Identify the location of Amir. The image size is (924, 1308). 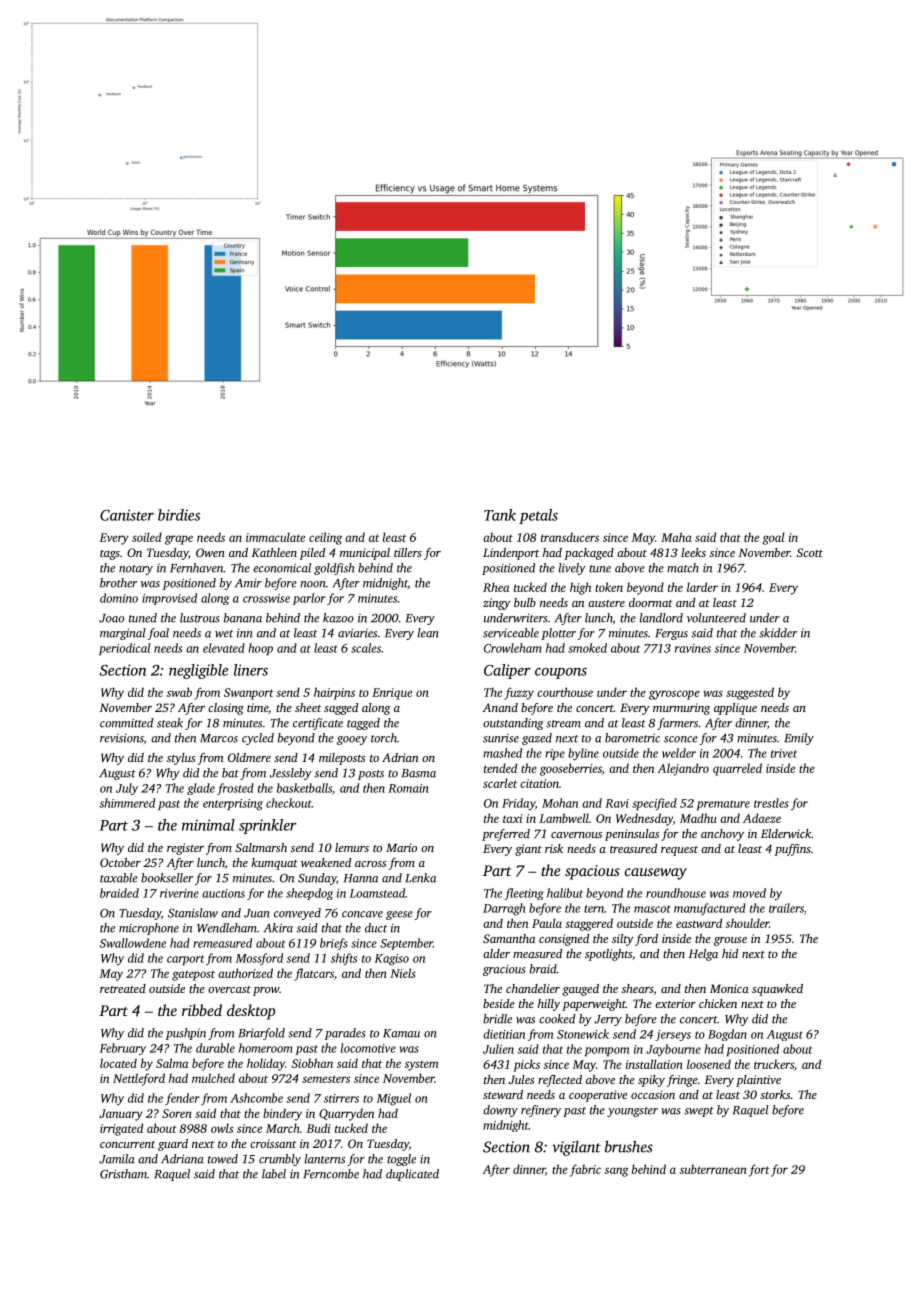
(248, 583).
